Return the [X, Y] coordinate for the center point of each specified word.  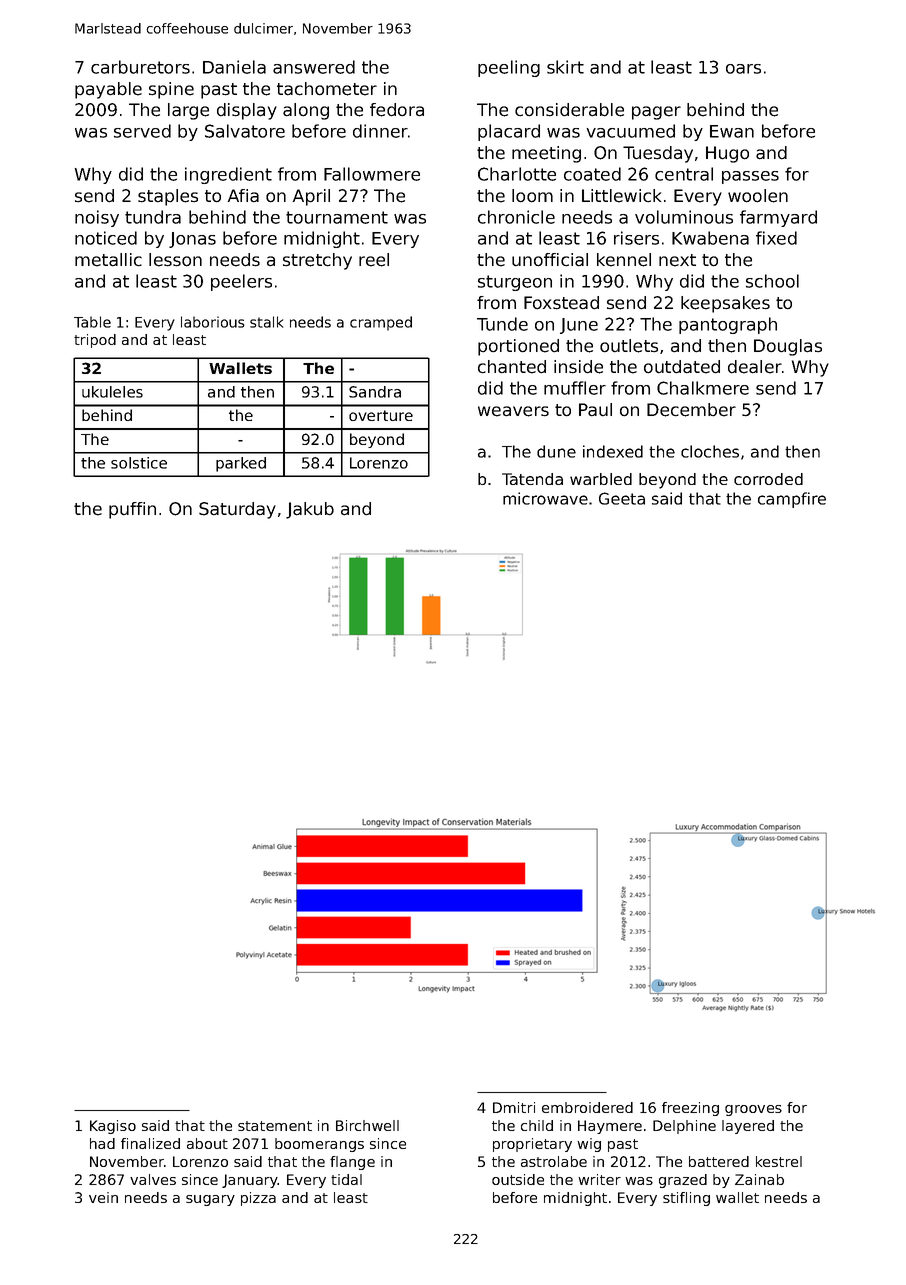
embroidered [587, 1107]
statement [275, 1126]
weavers [513, 411]
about [207, 1143]
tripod [95, 341]
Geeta [622, 498]
